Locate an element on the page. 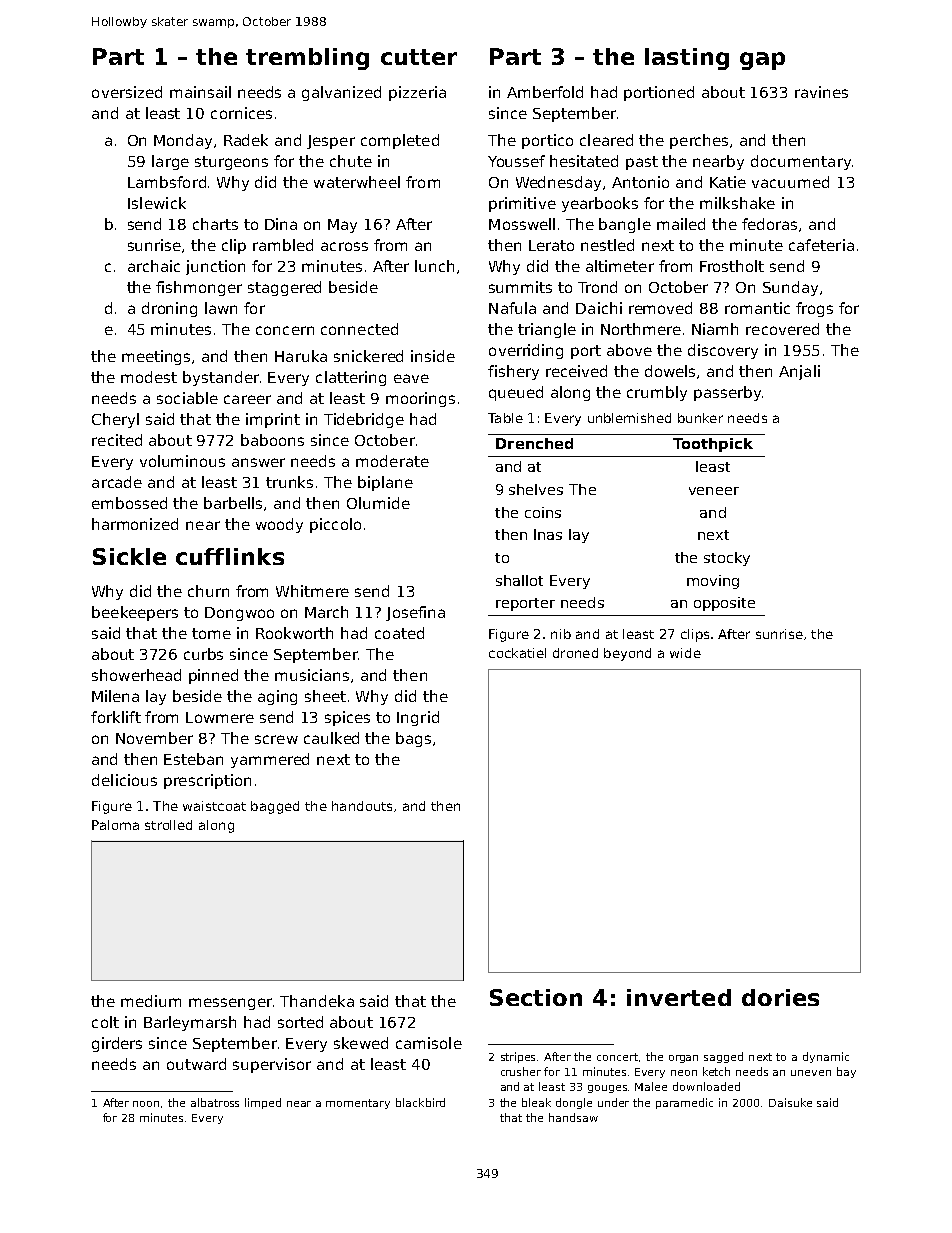 This document has width=952, height=1233. dories is located at coordinates (780, 997).
